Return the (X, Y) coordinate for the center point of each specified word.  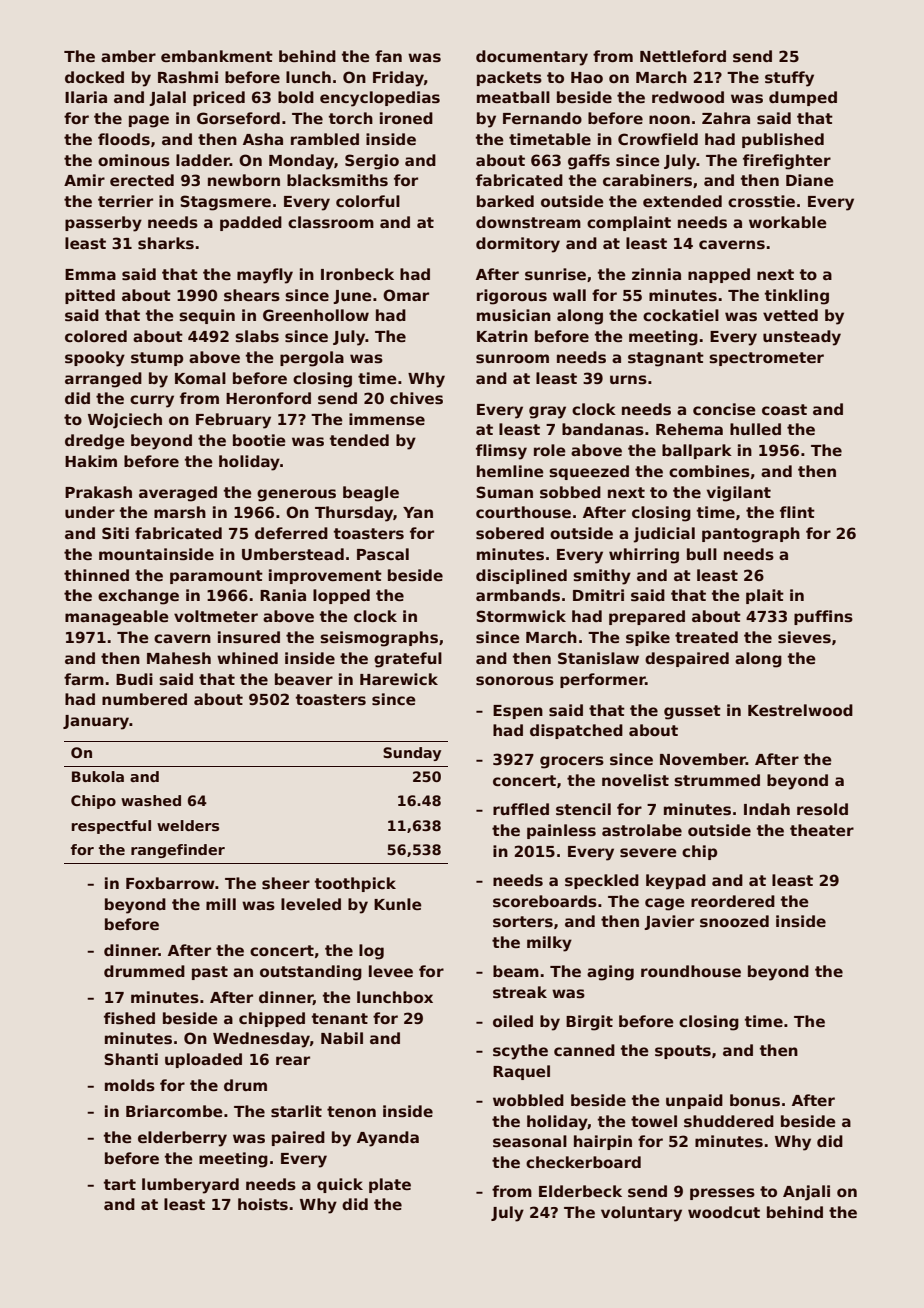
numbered (144, 699)
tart (120, 1184)
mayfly (265, 276)
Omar (406, 295)
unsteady (802, 338)
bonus (755, 1100)
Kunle (398, 904)
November (703, 759)
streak (520, 992)
